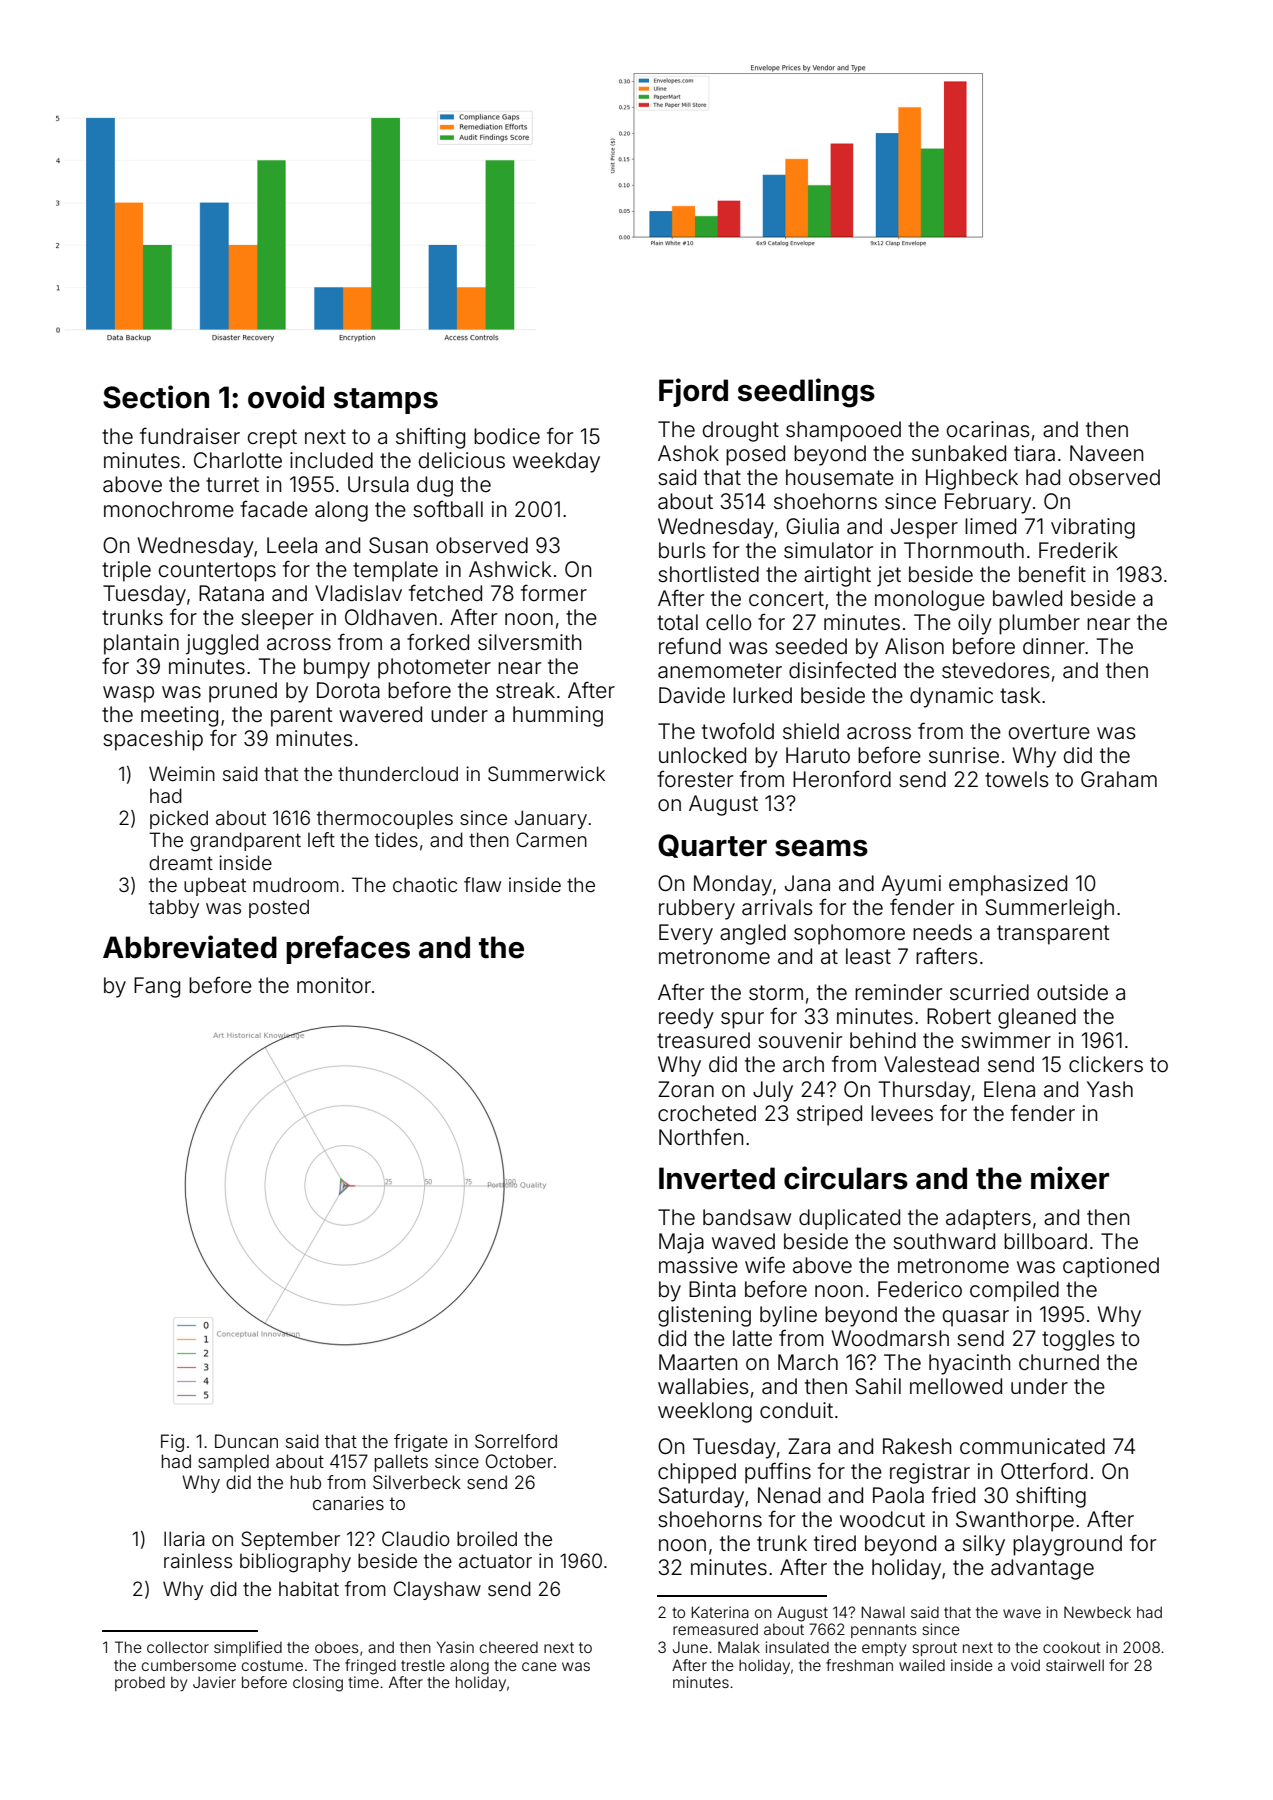 The width and height of the screenshot is (1273, 1800). What do you see at coordinates (898, 1495) in the screenshot?
I see `Paola` at bounding box center [898, 1495].
